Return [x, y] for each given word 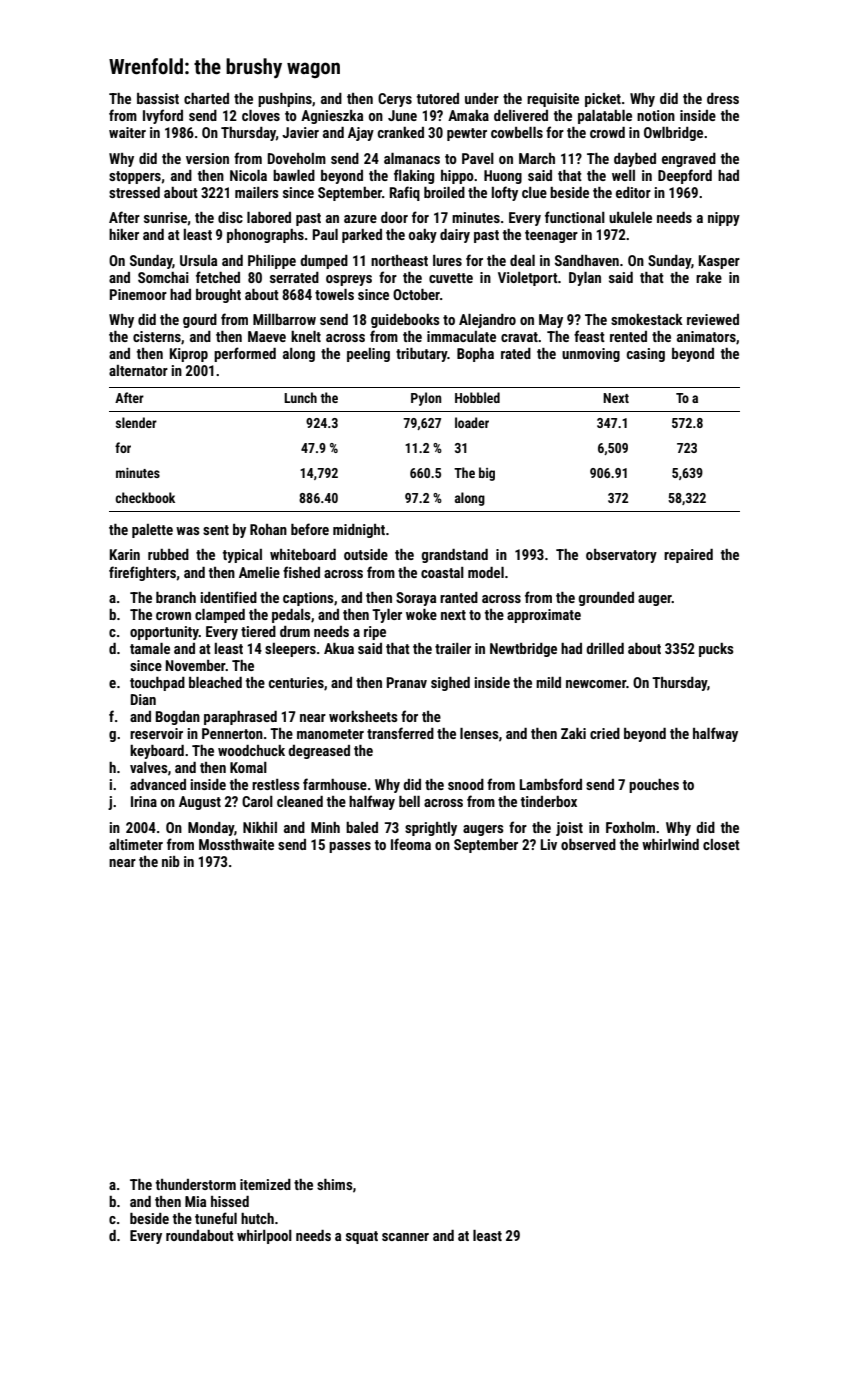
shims [335, 1184]
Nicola [248, 175]
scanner [405, 1237]
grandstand [455, 556]
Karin [125, 554]
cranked [401, 132]
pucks [716, 650]
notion [656, 115]
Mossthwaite [236, 844]
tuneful [216, 1218]
